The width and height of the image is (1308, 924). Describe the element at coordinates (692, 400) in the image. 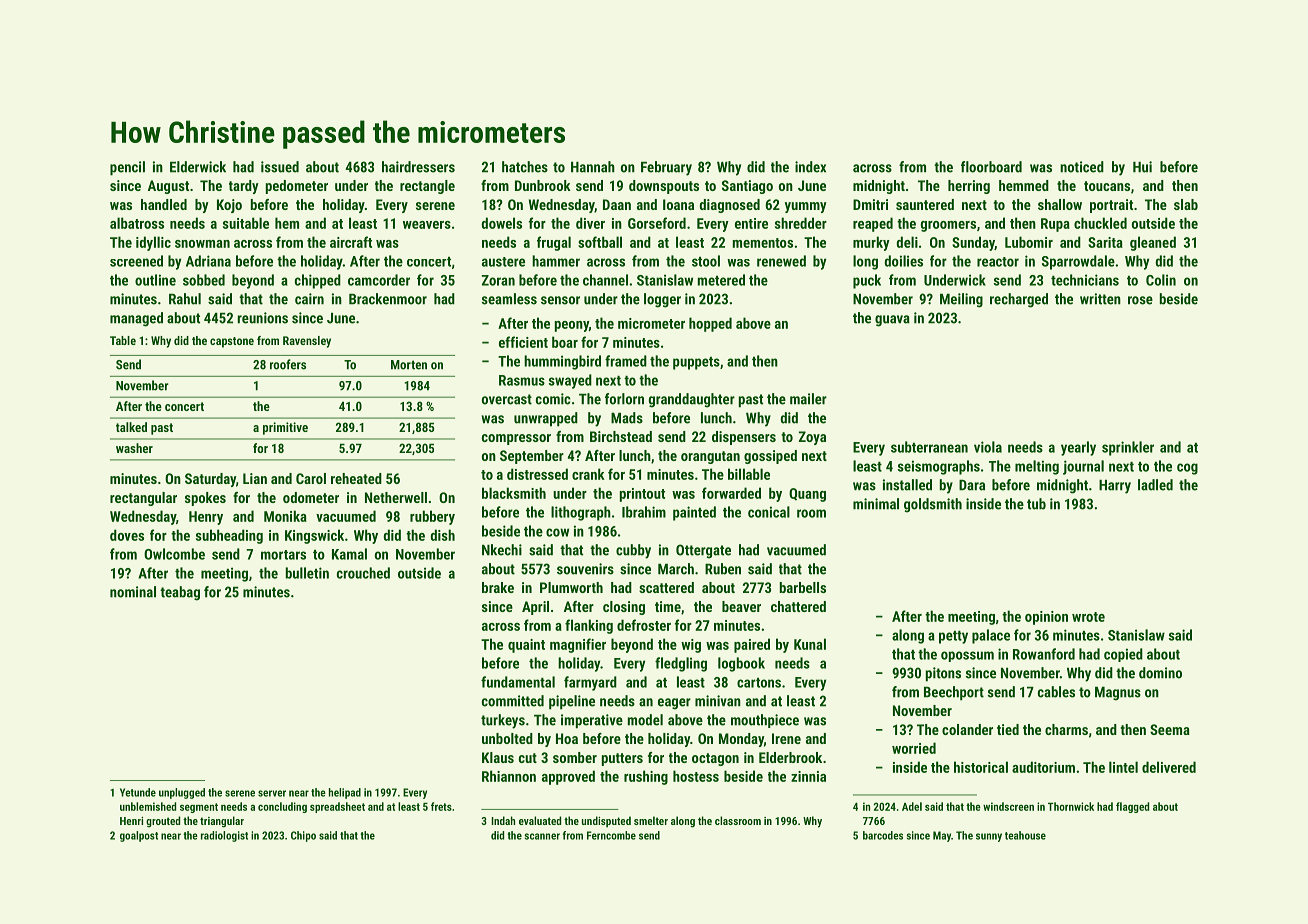

I see `granddaughter` at that location.
